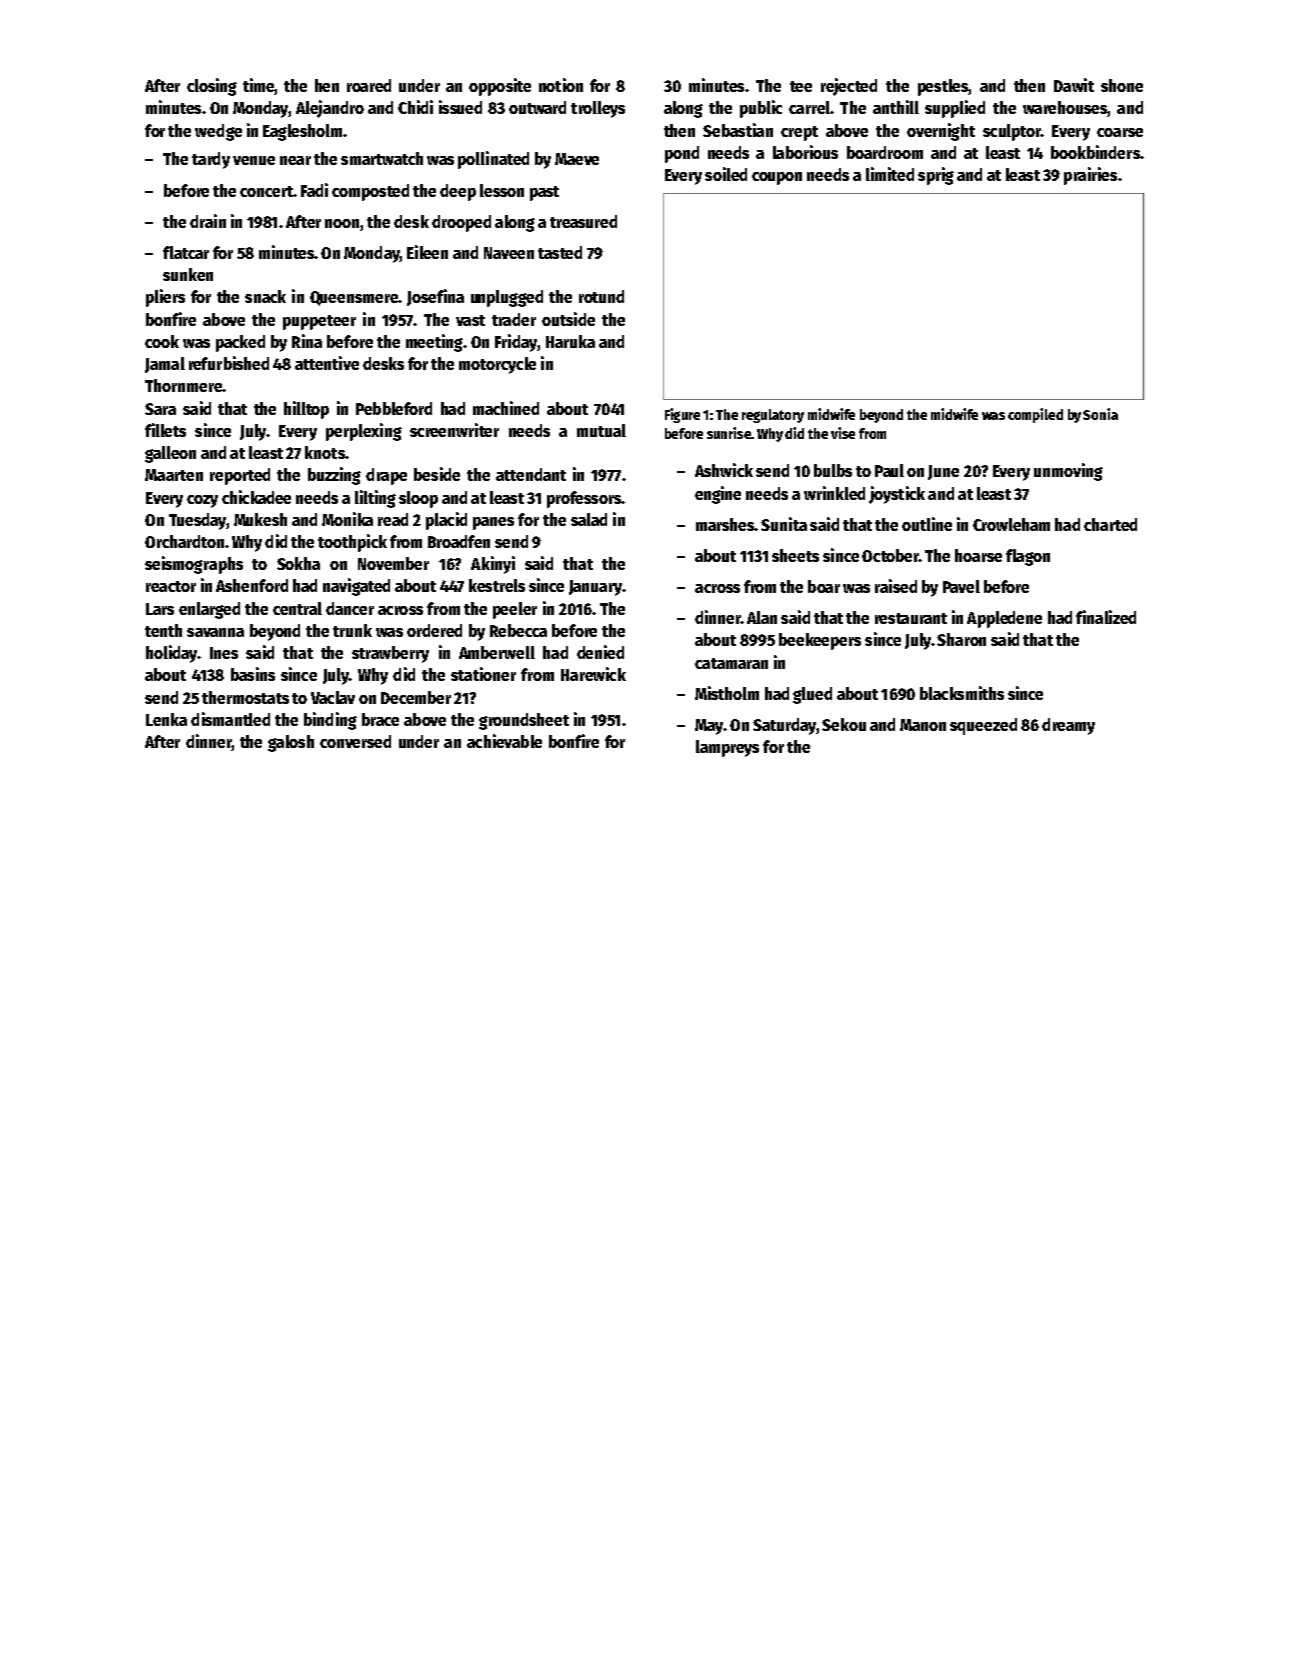 The image size is (1289, 1668). I want to click on smartwatch, so click(382, 158).
